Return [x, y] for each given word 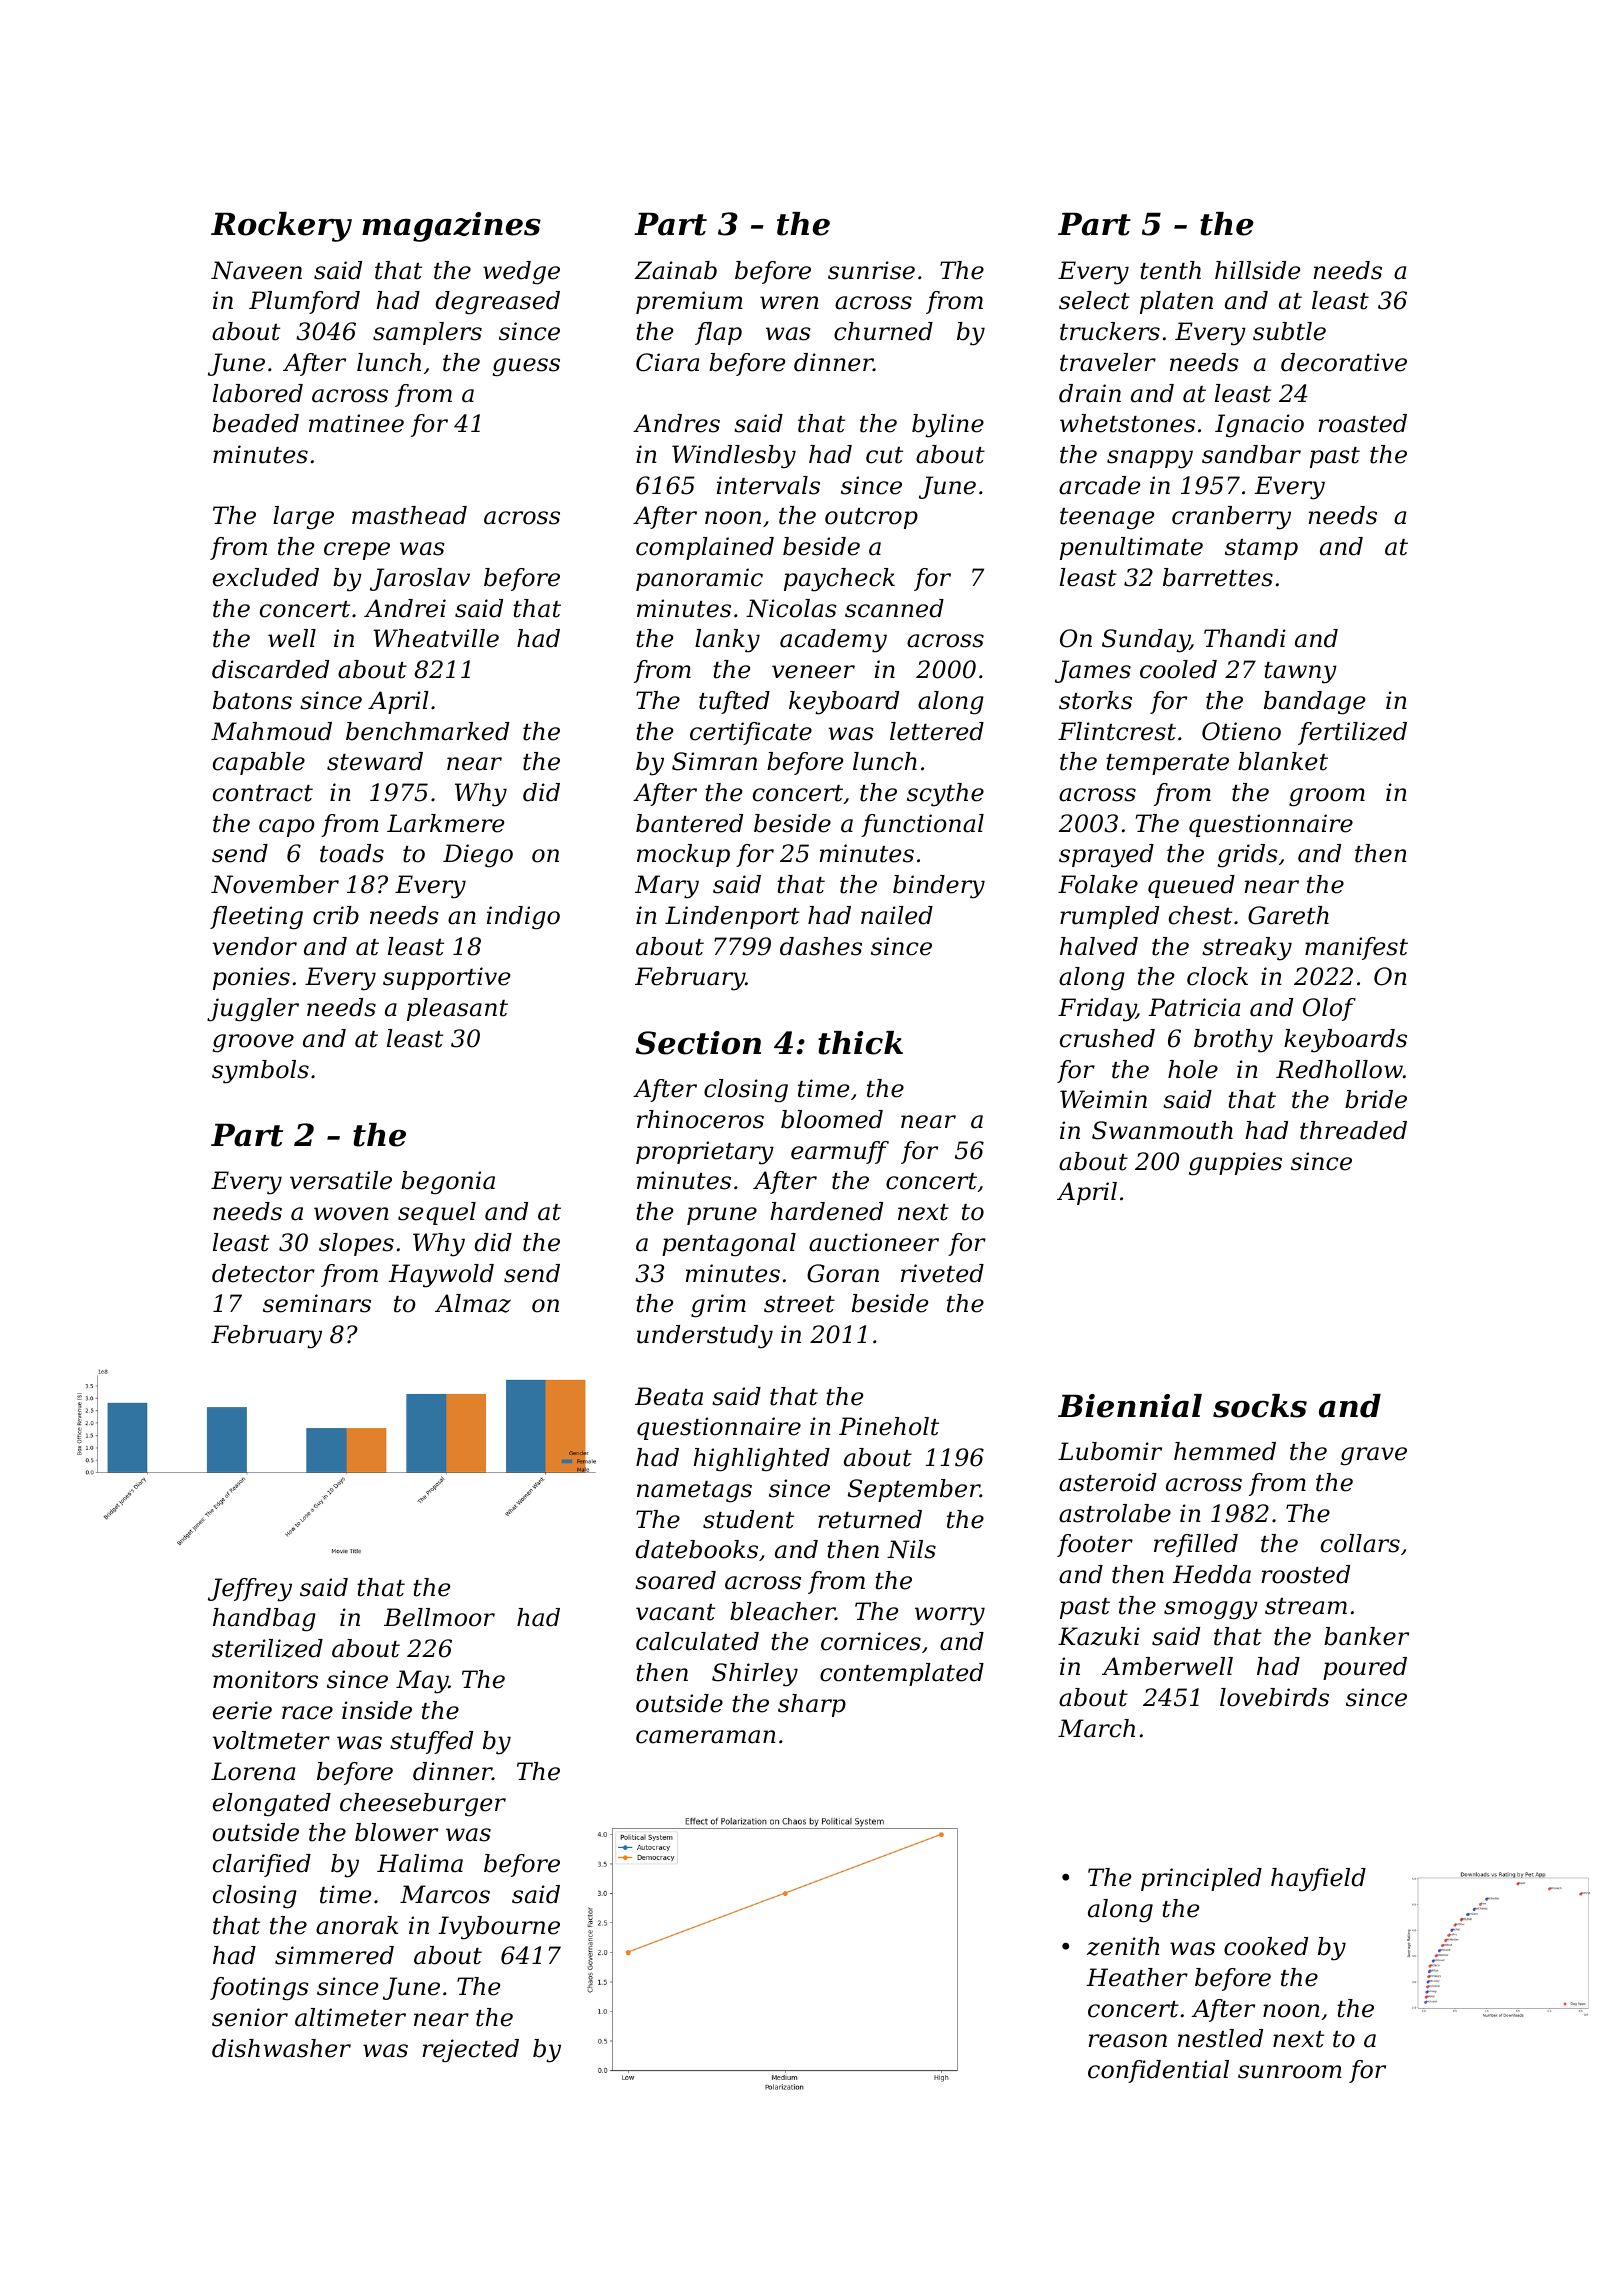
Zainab [675, 270]
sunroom [1290, 2072]
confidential [1158, 2071]
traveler [1108, 362]
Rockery [281, 227]
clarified [262, 1865]
